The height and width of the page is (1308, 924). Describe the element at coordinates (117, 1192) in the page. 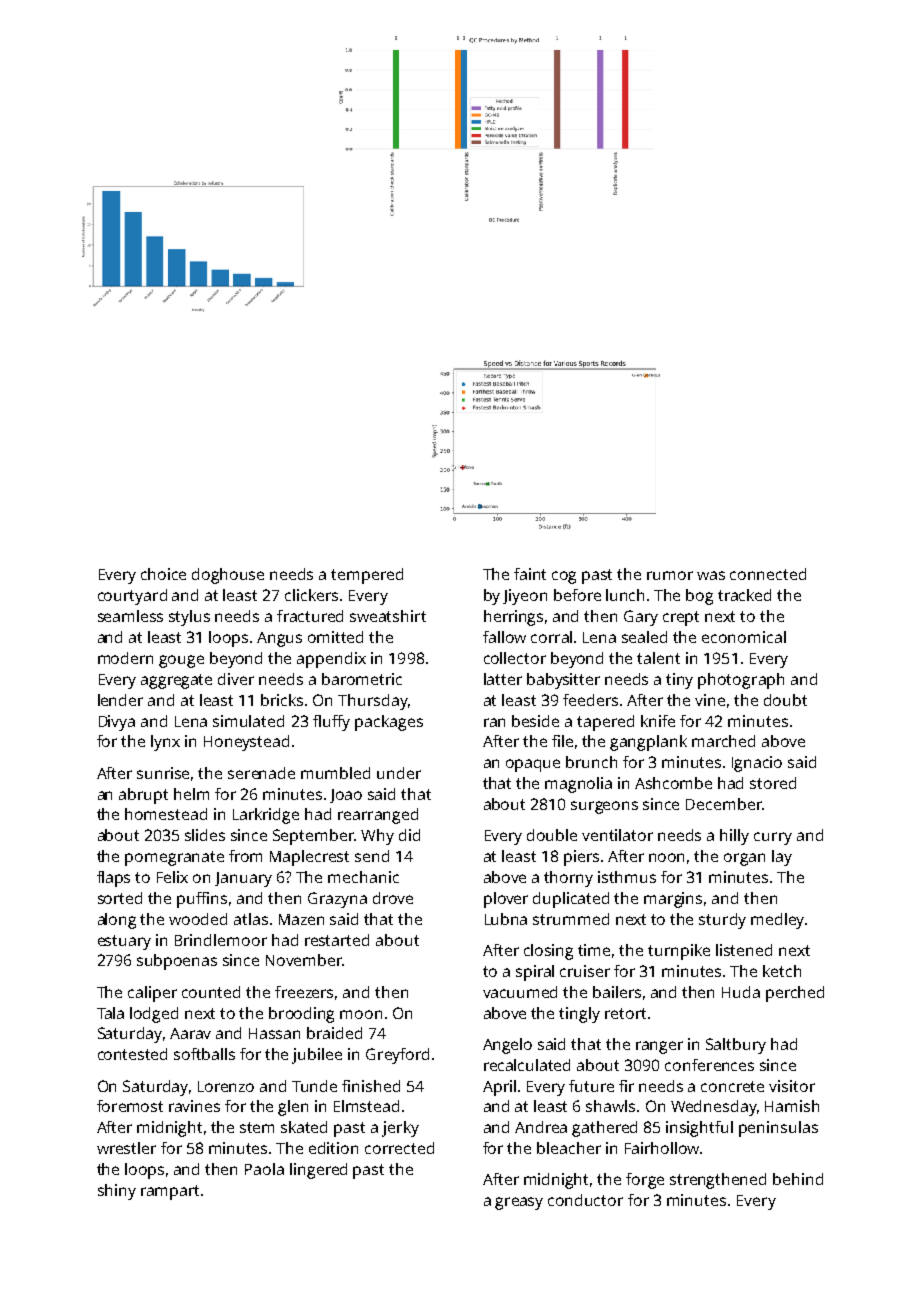

I see `shiny` at that location.
